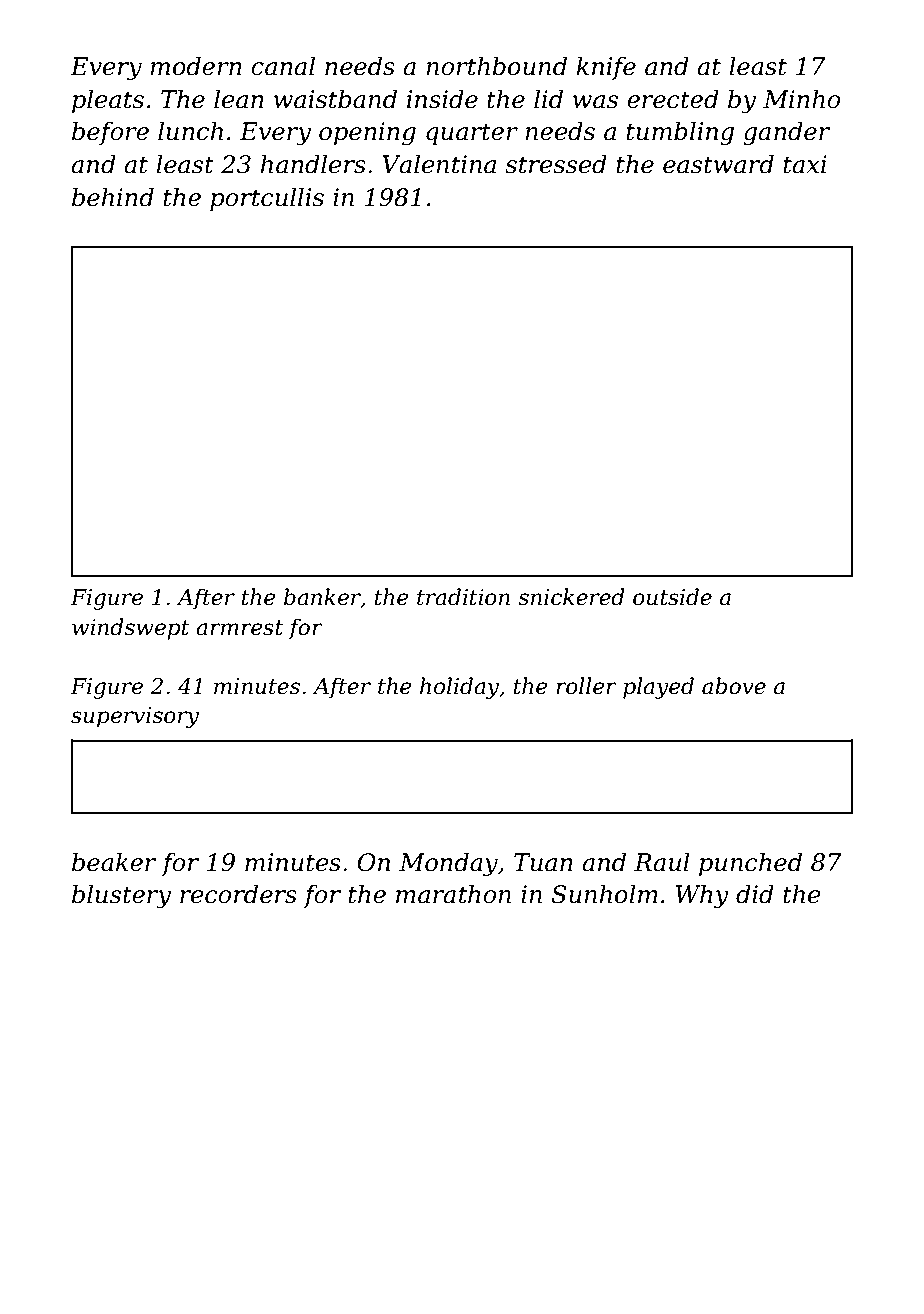 This screenshot has width=924, height=1314. What do you see at coordinates (801, 99) in the screenshot?
I see `Minho` at bounding box center [801, 99].
